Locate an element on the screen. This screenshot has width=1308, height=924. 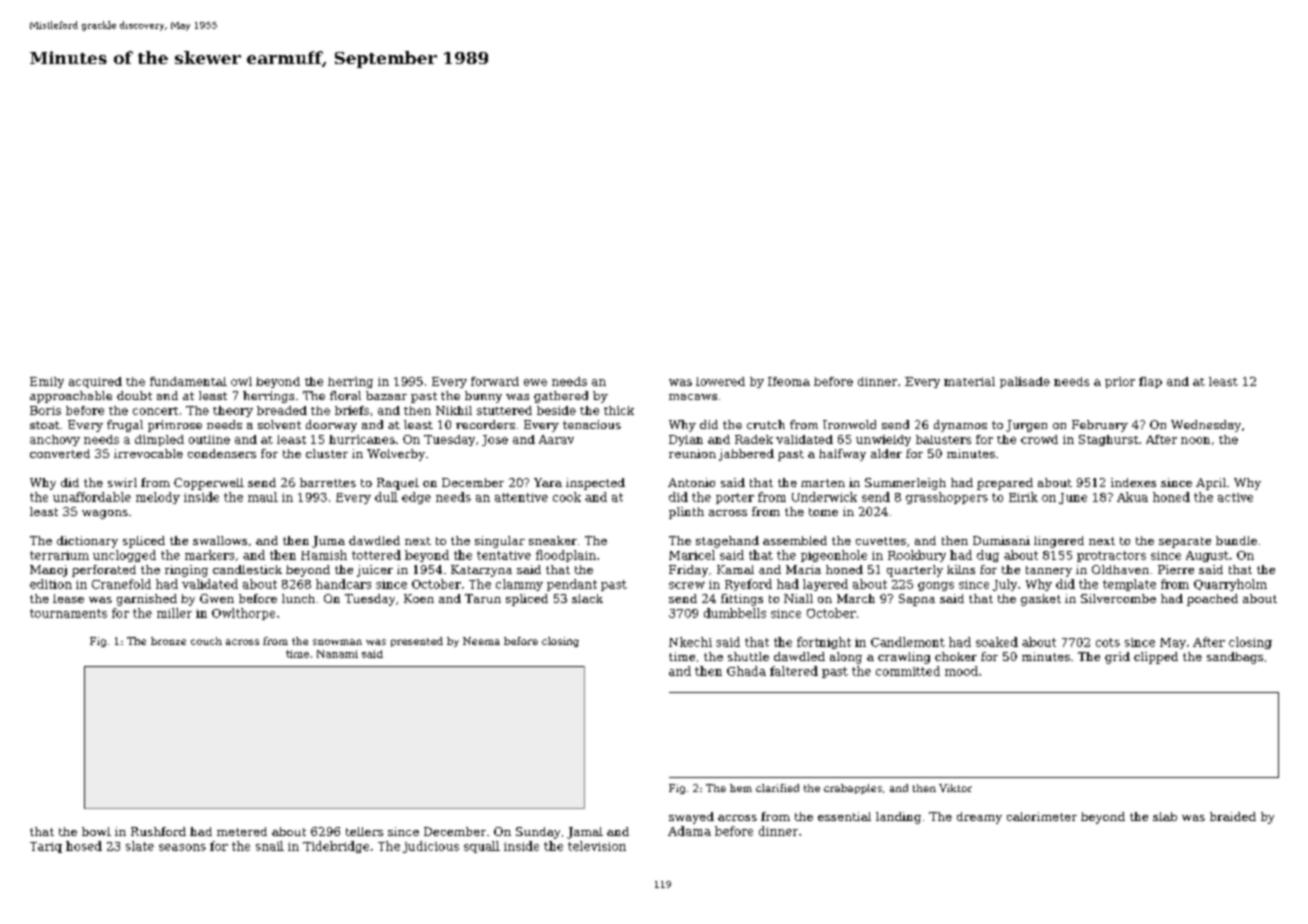
crowd is located at coordinates (1039, 439).
